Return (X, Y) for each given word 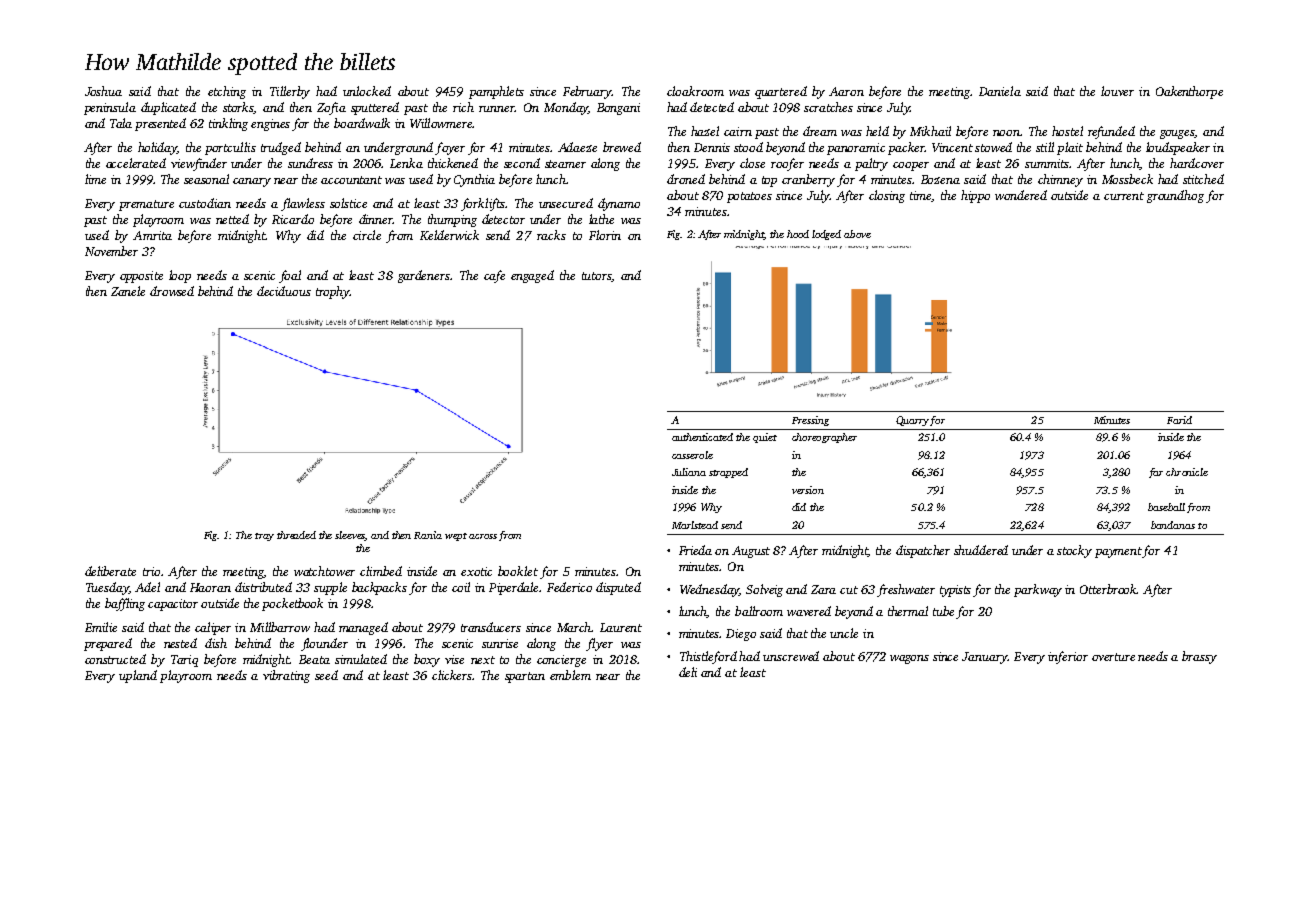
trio (151, 571)
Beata (314, 659)
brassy (1199, 657)
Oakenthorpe (1189, 92)
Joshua (103, 91)
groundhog (1175, 196)
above (857, 234)
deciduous (284, 291)
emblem (570, 675)
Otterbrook (1108, 589)
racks (551, 235)
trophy (332, 292)
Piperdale (513, 588)
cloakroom (695, 91)
